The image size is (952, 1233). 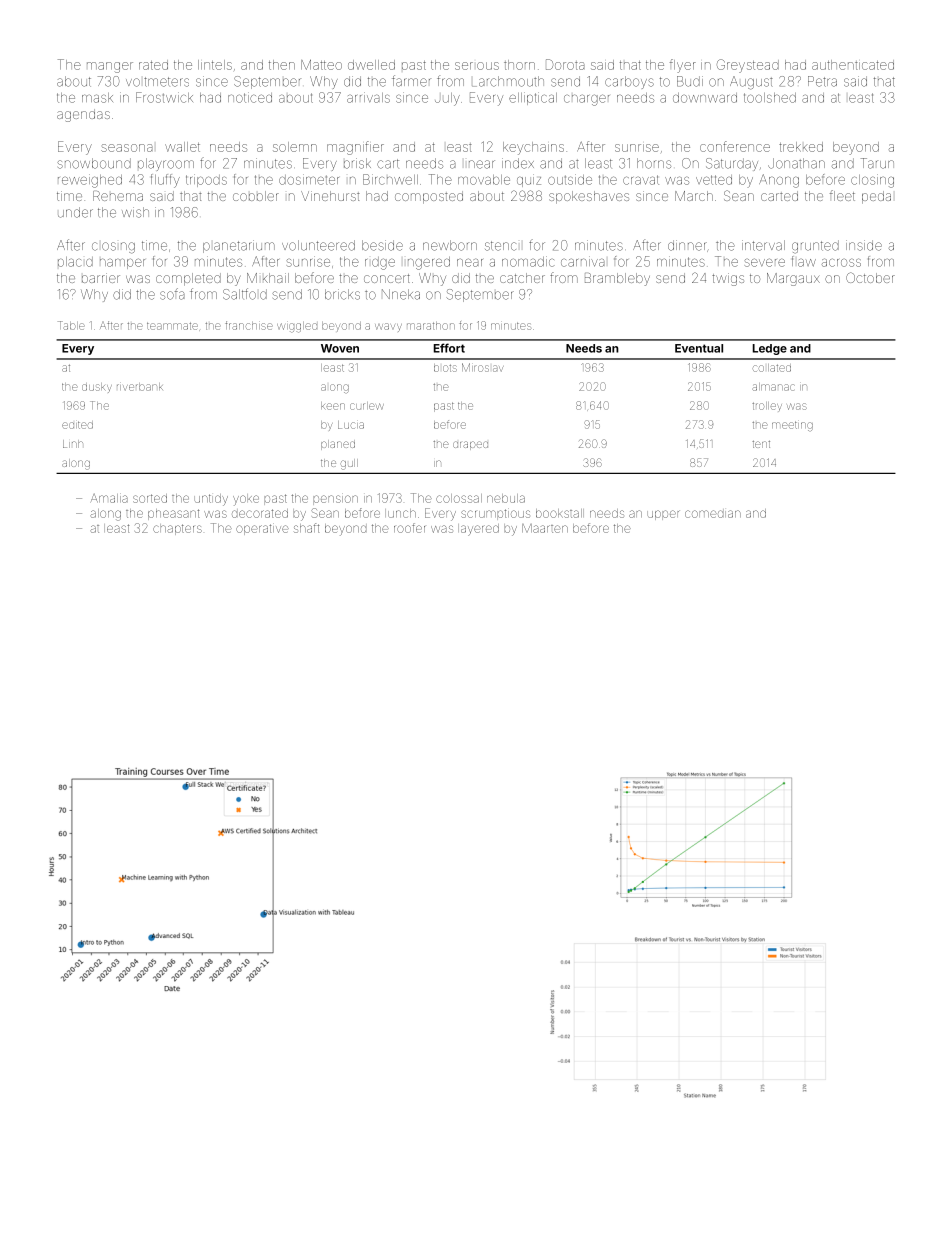 I want to click on sorted, so click(x=150, y=498).
